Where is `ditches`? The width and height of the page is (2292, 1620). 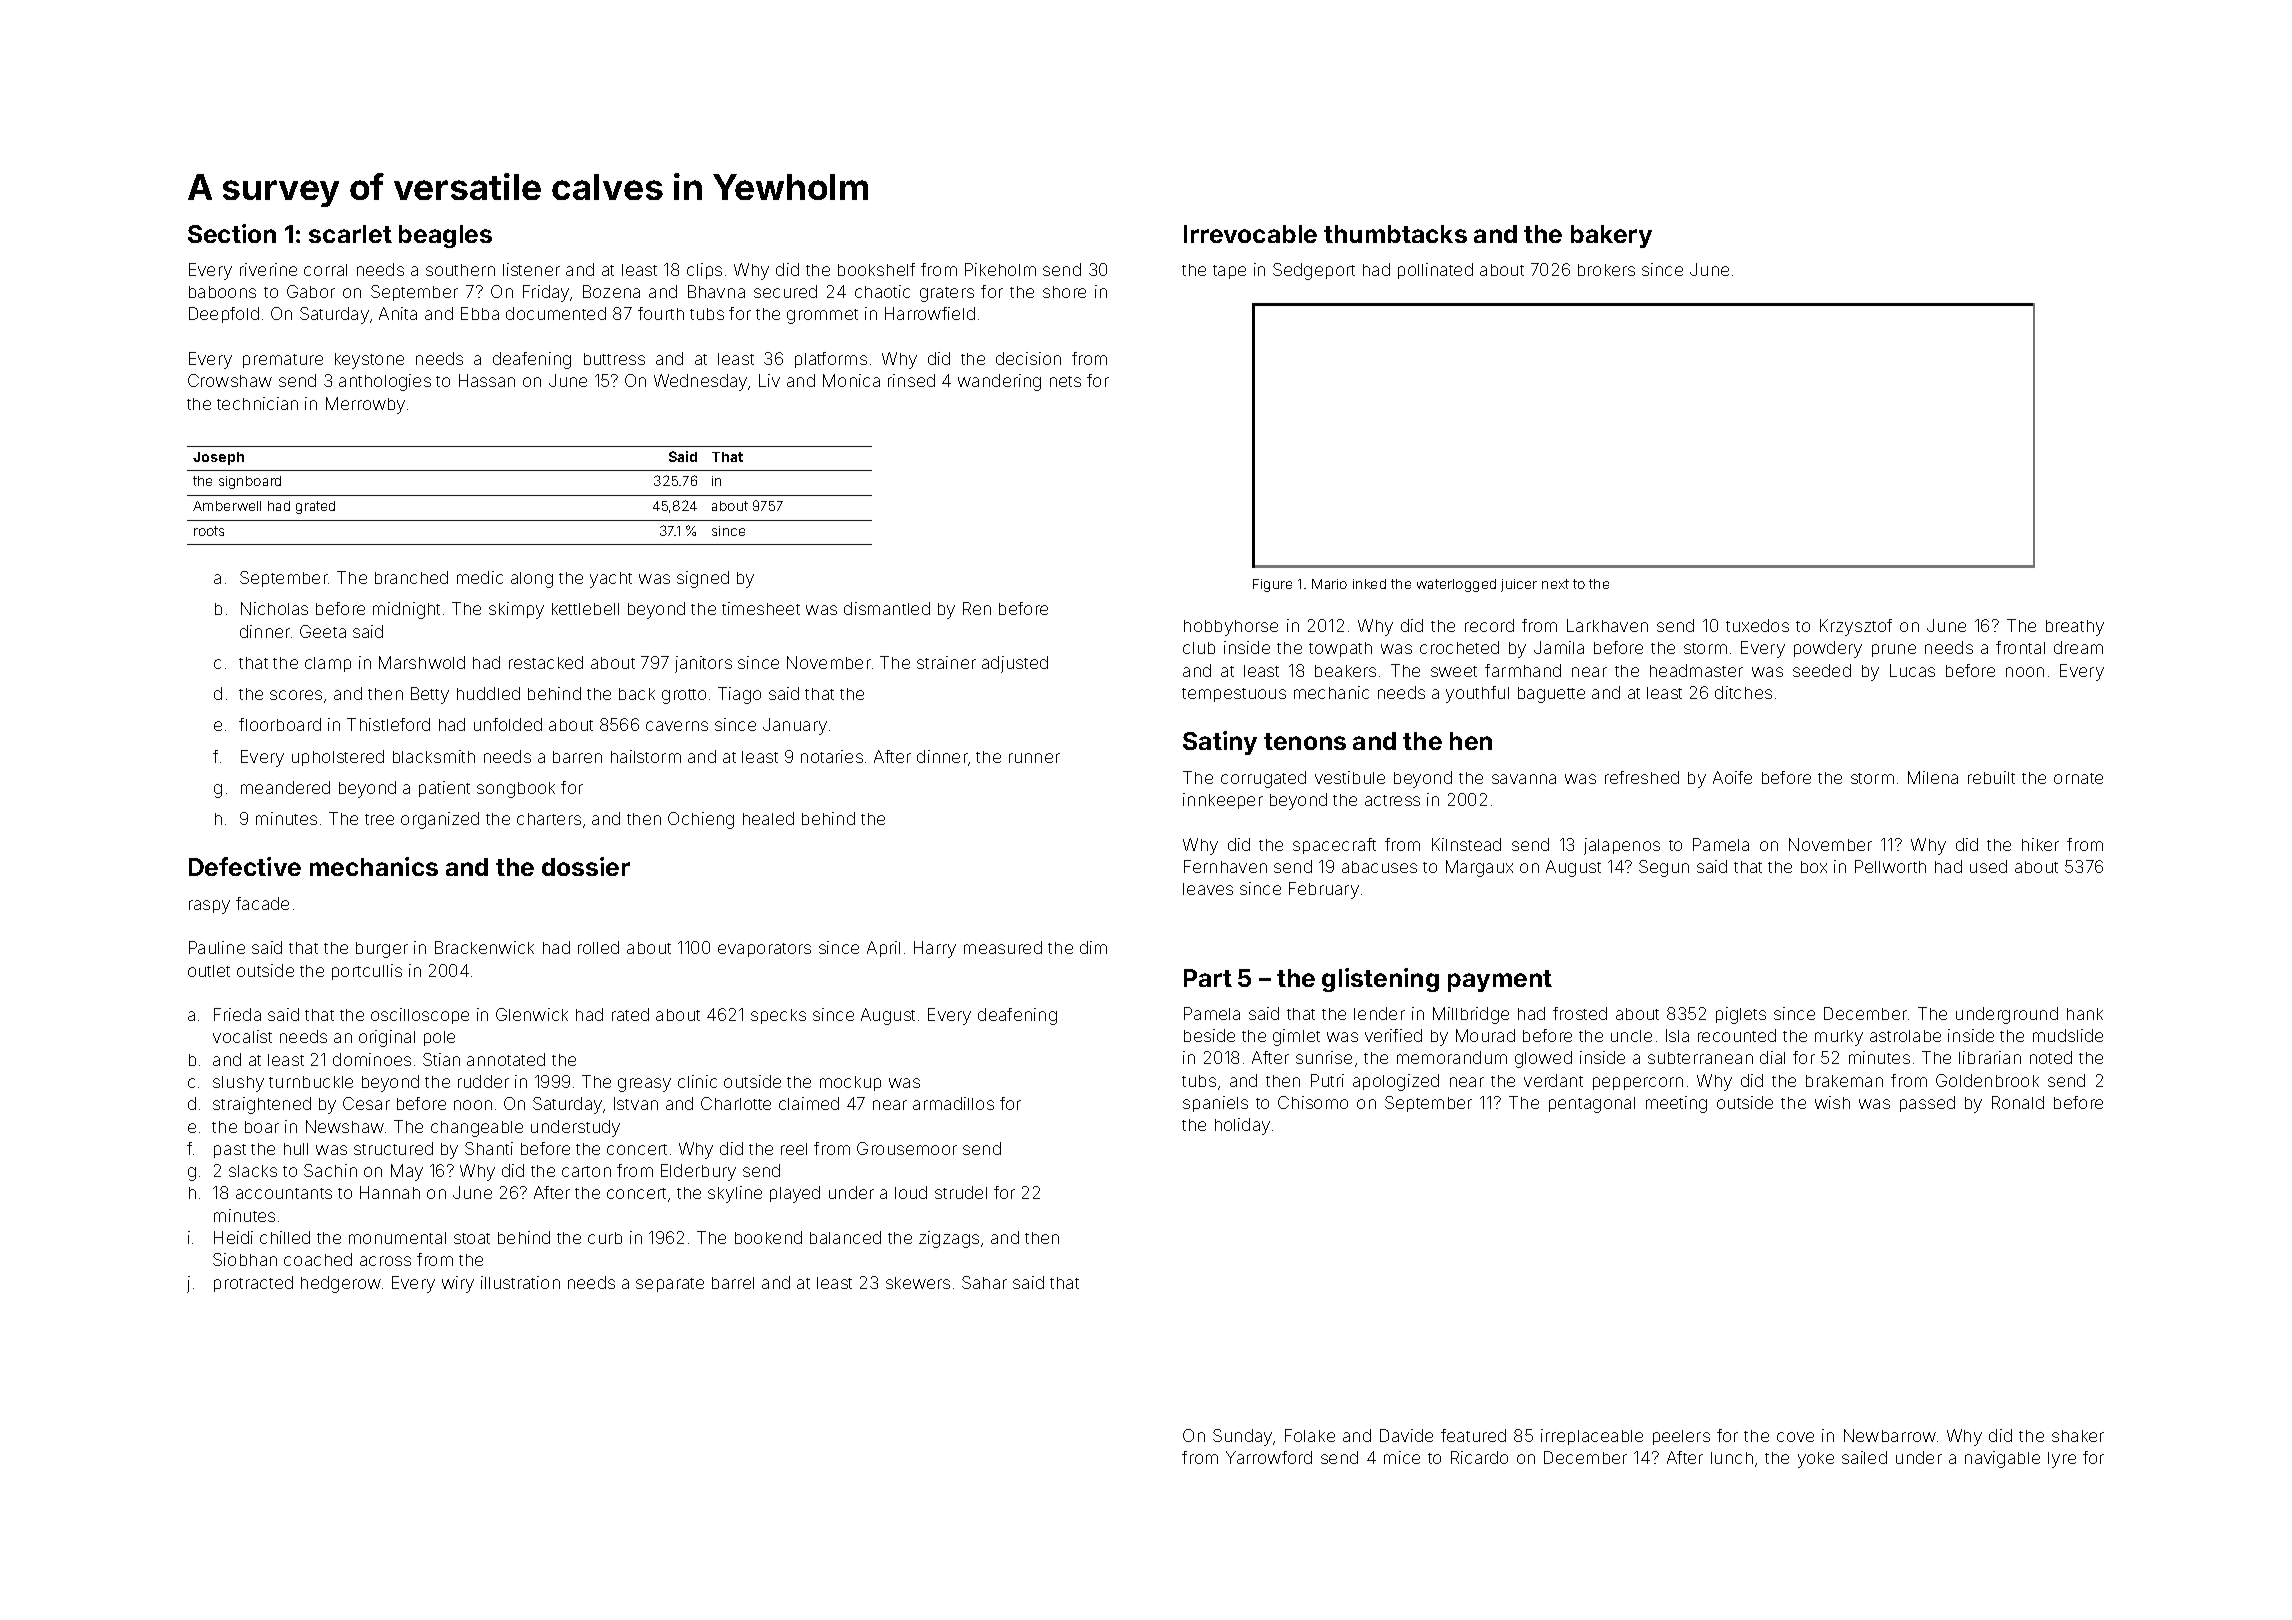
ditches is located at coordinates (1743, 692).
